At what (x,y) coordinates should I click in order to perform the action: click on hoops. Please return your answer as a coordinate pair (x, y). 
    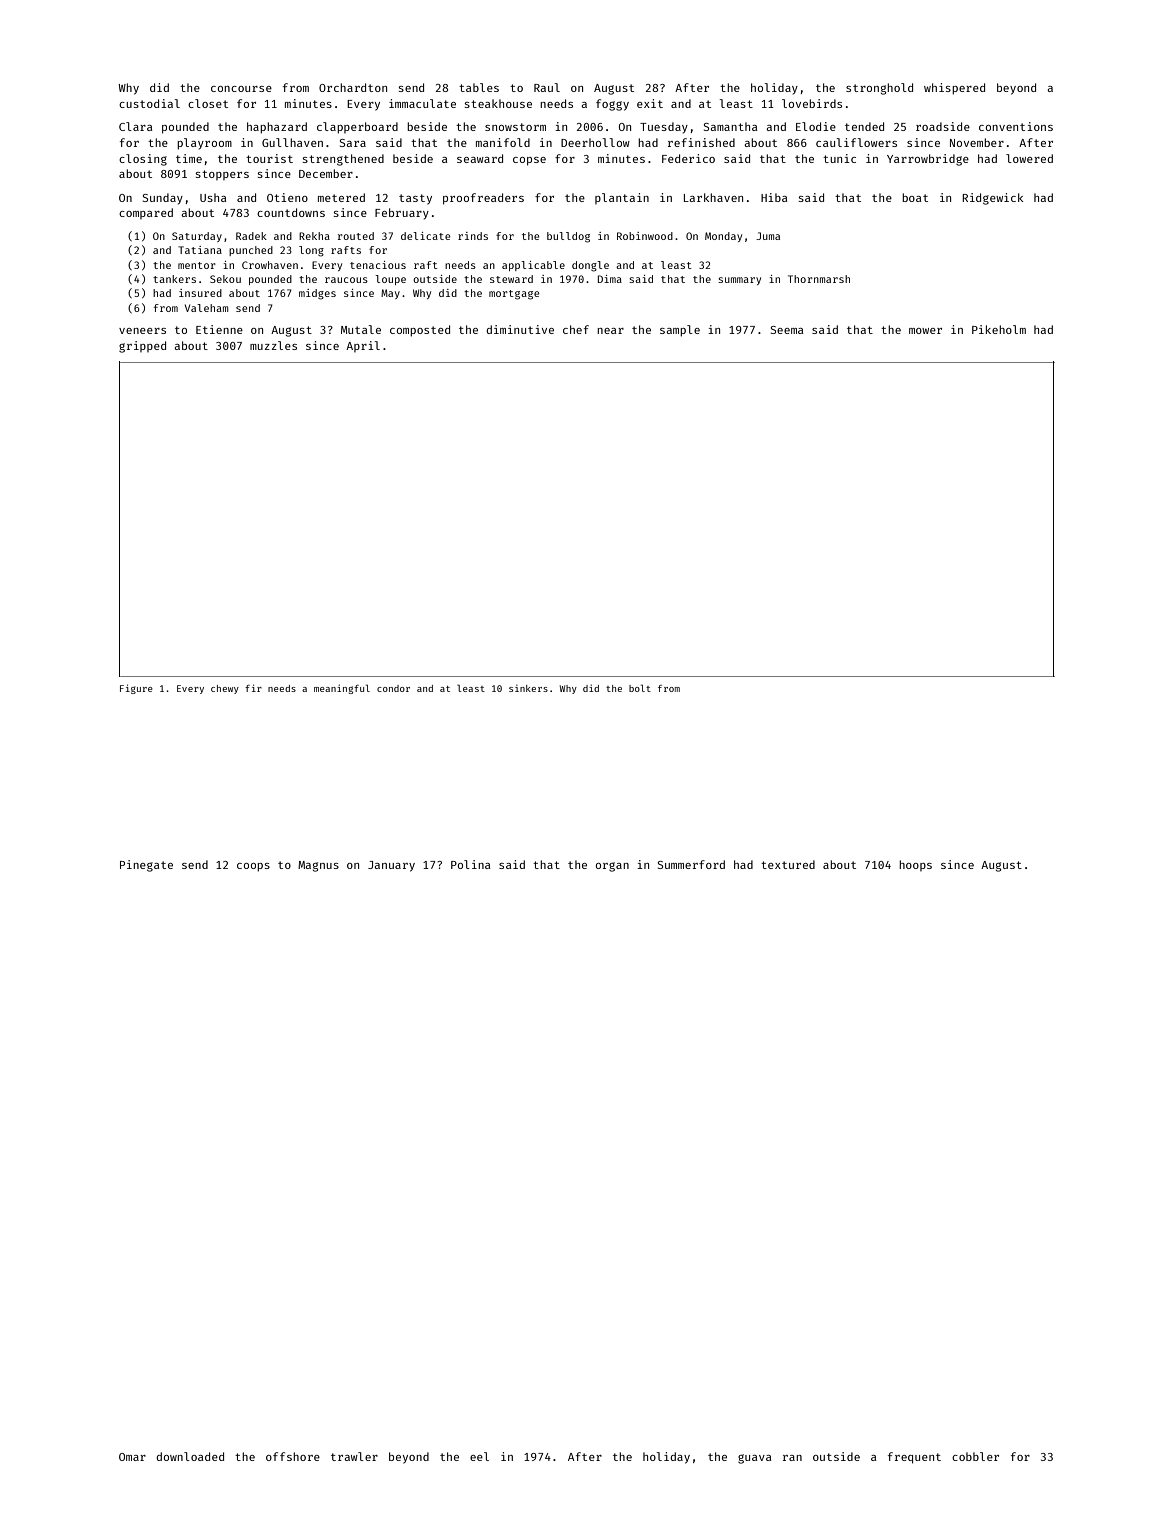
    Looking at the image, I should click on (915, 865).
